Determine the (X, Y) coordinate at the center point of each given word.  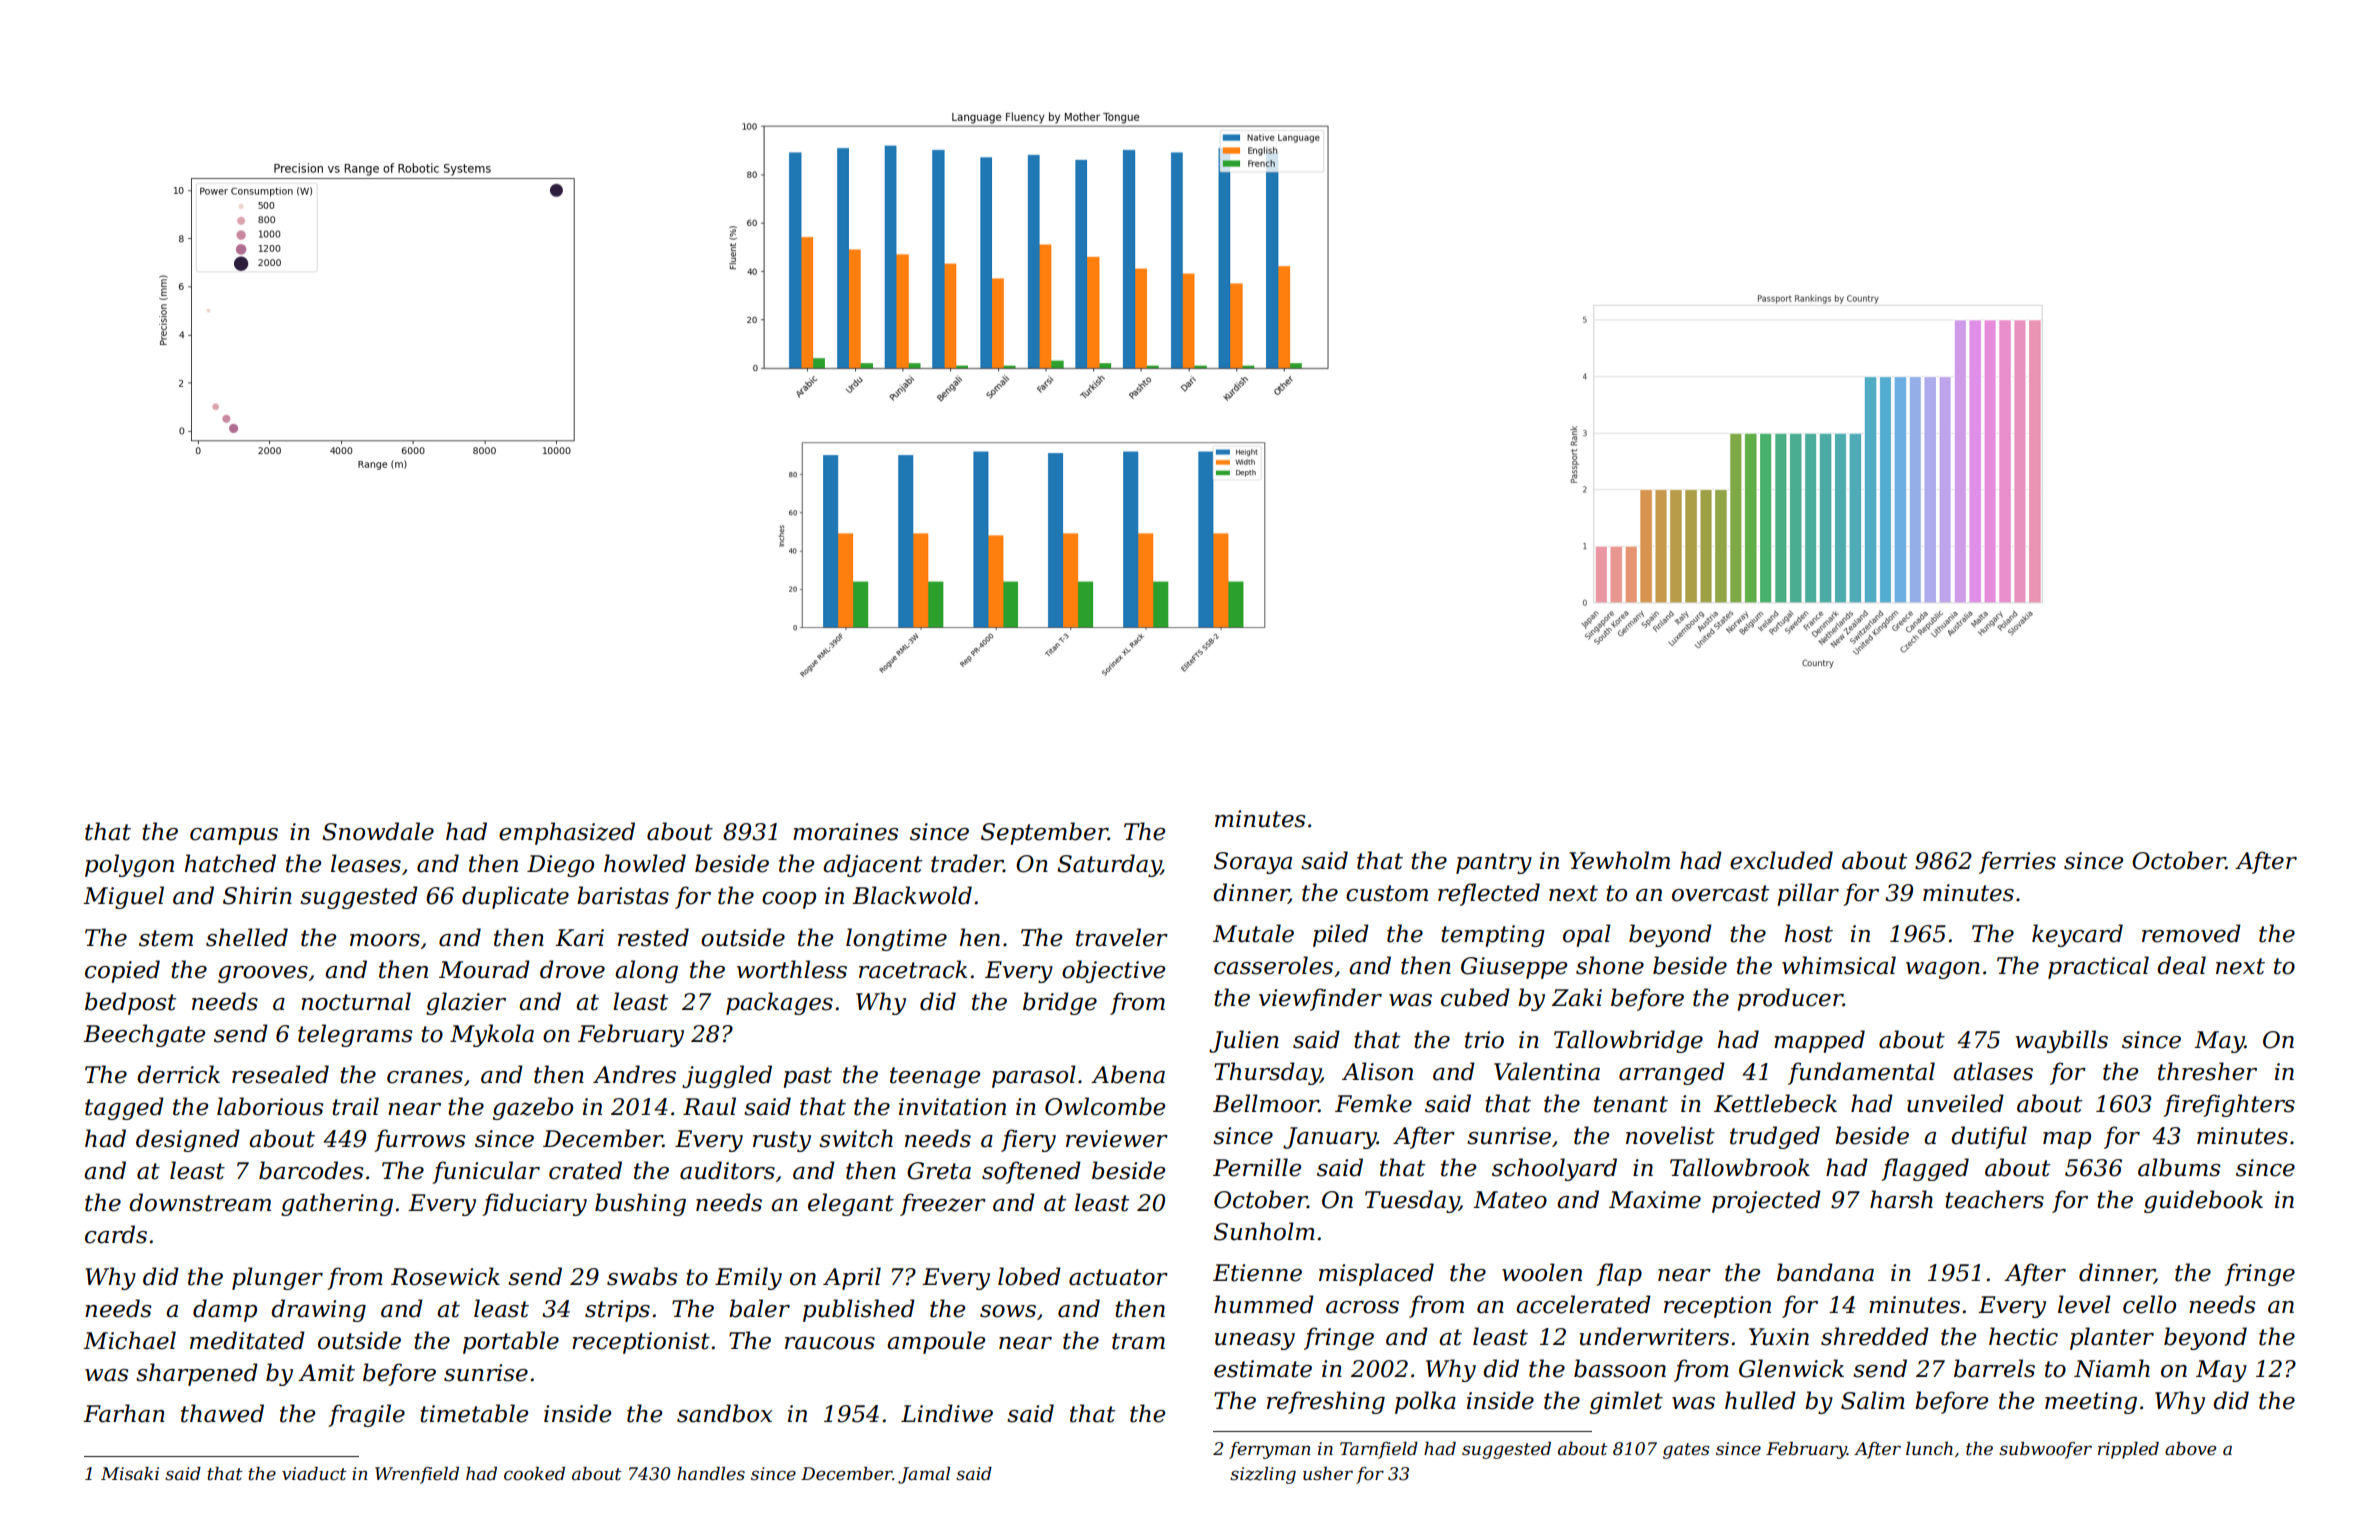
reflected (1489, 894)
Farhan (124, 1413)
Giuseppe (1514, 968)
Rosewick (445, 1276)
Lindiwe (947, 1413)
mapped (1819, 1041)
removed (2191, 933)
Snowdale (378, 831)
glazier (466, 1003)
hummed (1264, 1304)
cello (2149, 1304)
